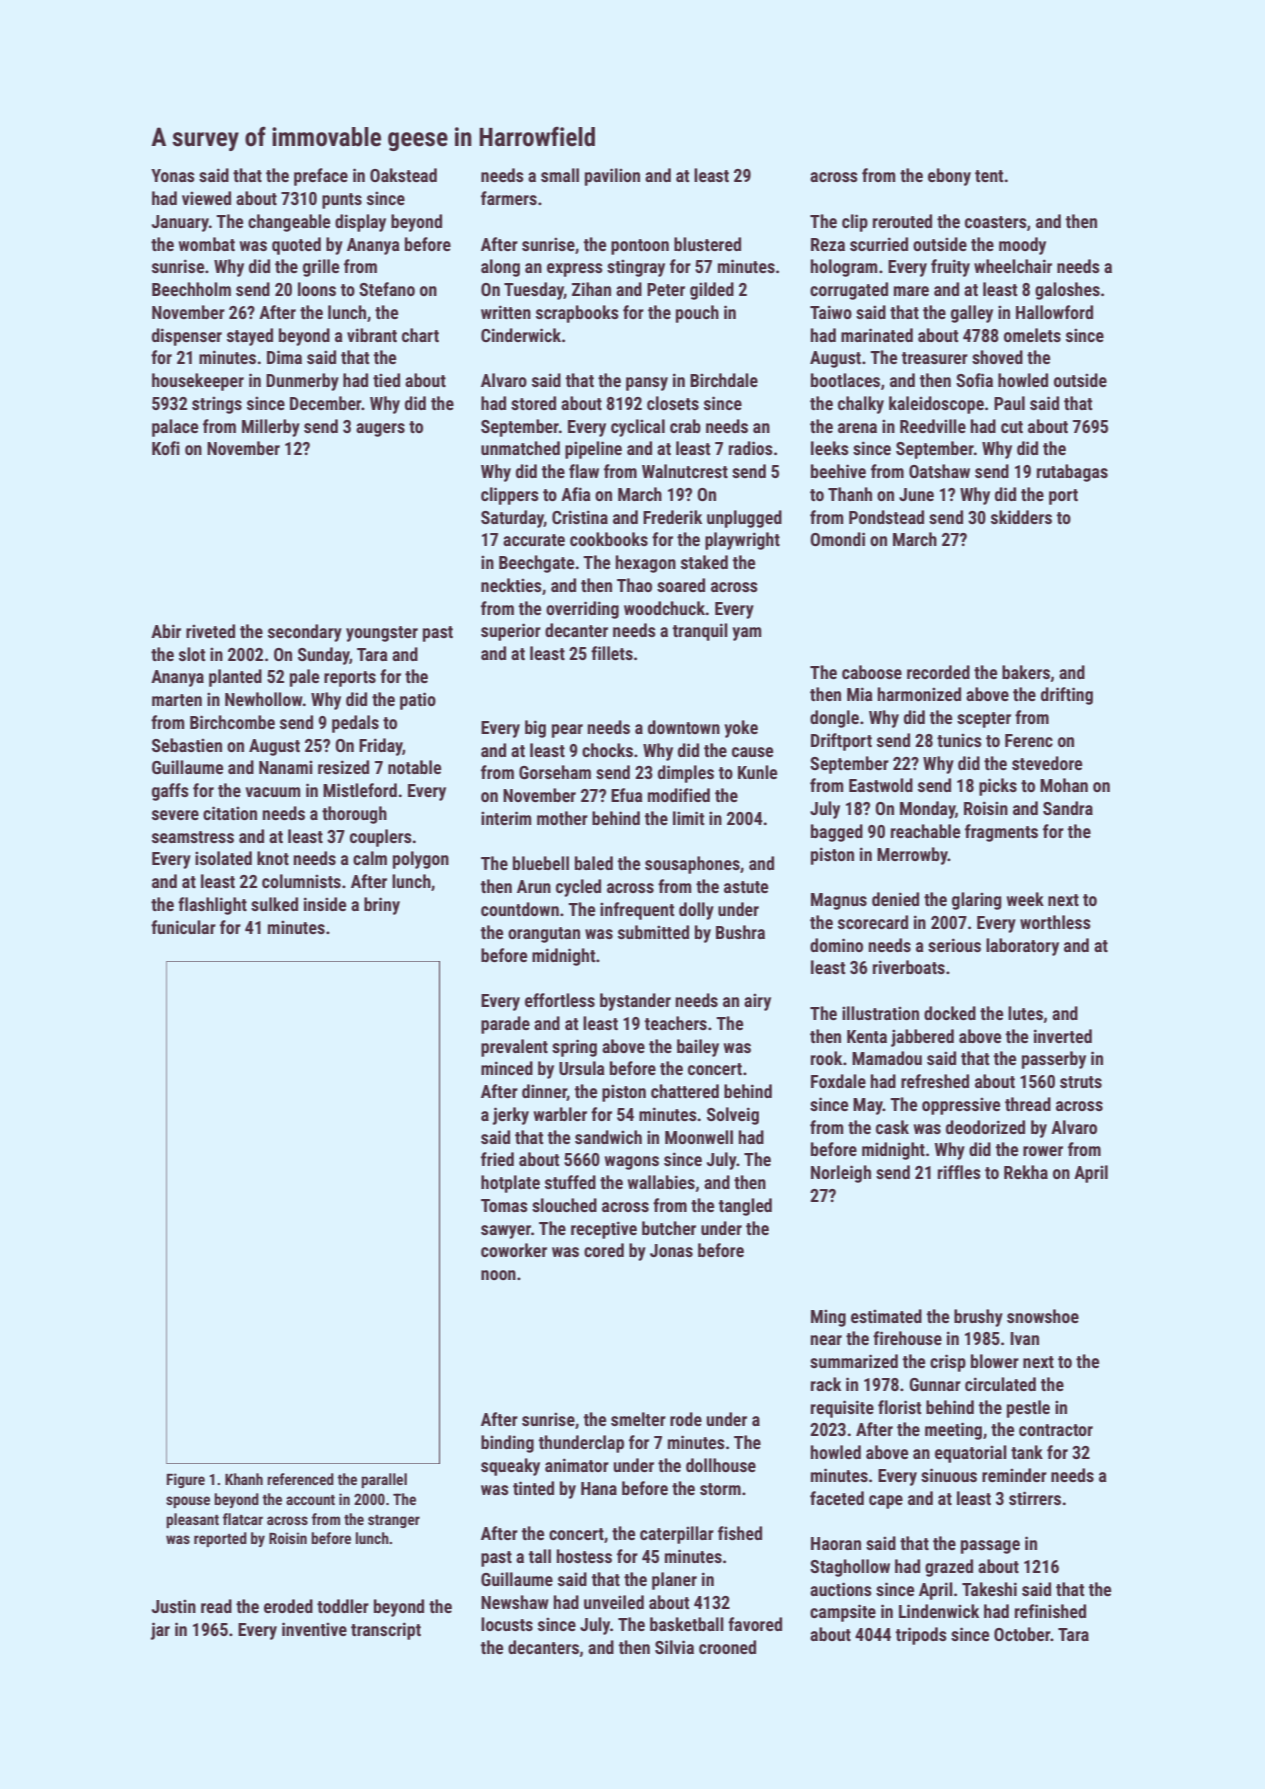 The height and width of the screenshot is (1789, 1265). What do you see at coordinates (314, 1629) in the screenshot?
I see `inventive` at bounding box center [314, 1629].
